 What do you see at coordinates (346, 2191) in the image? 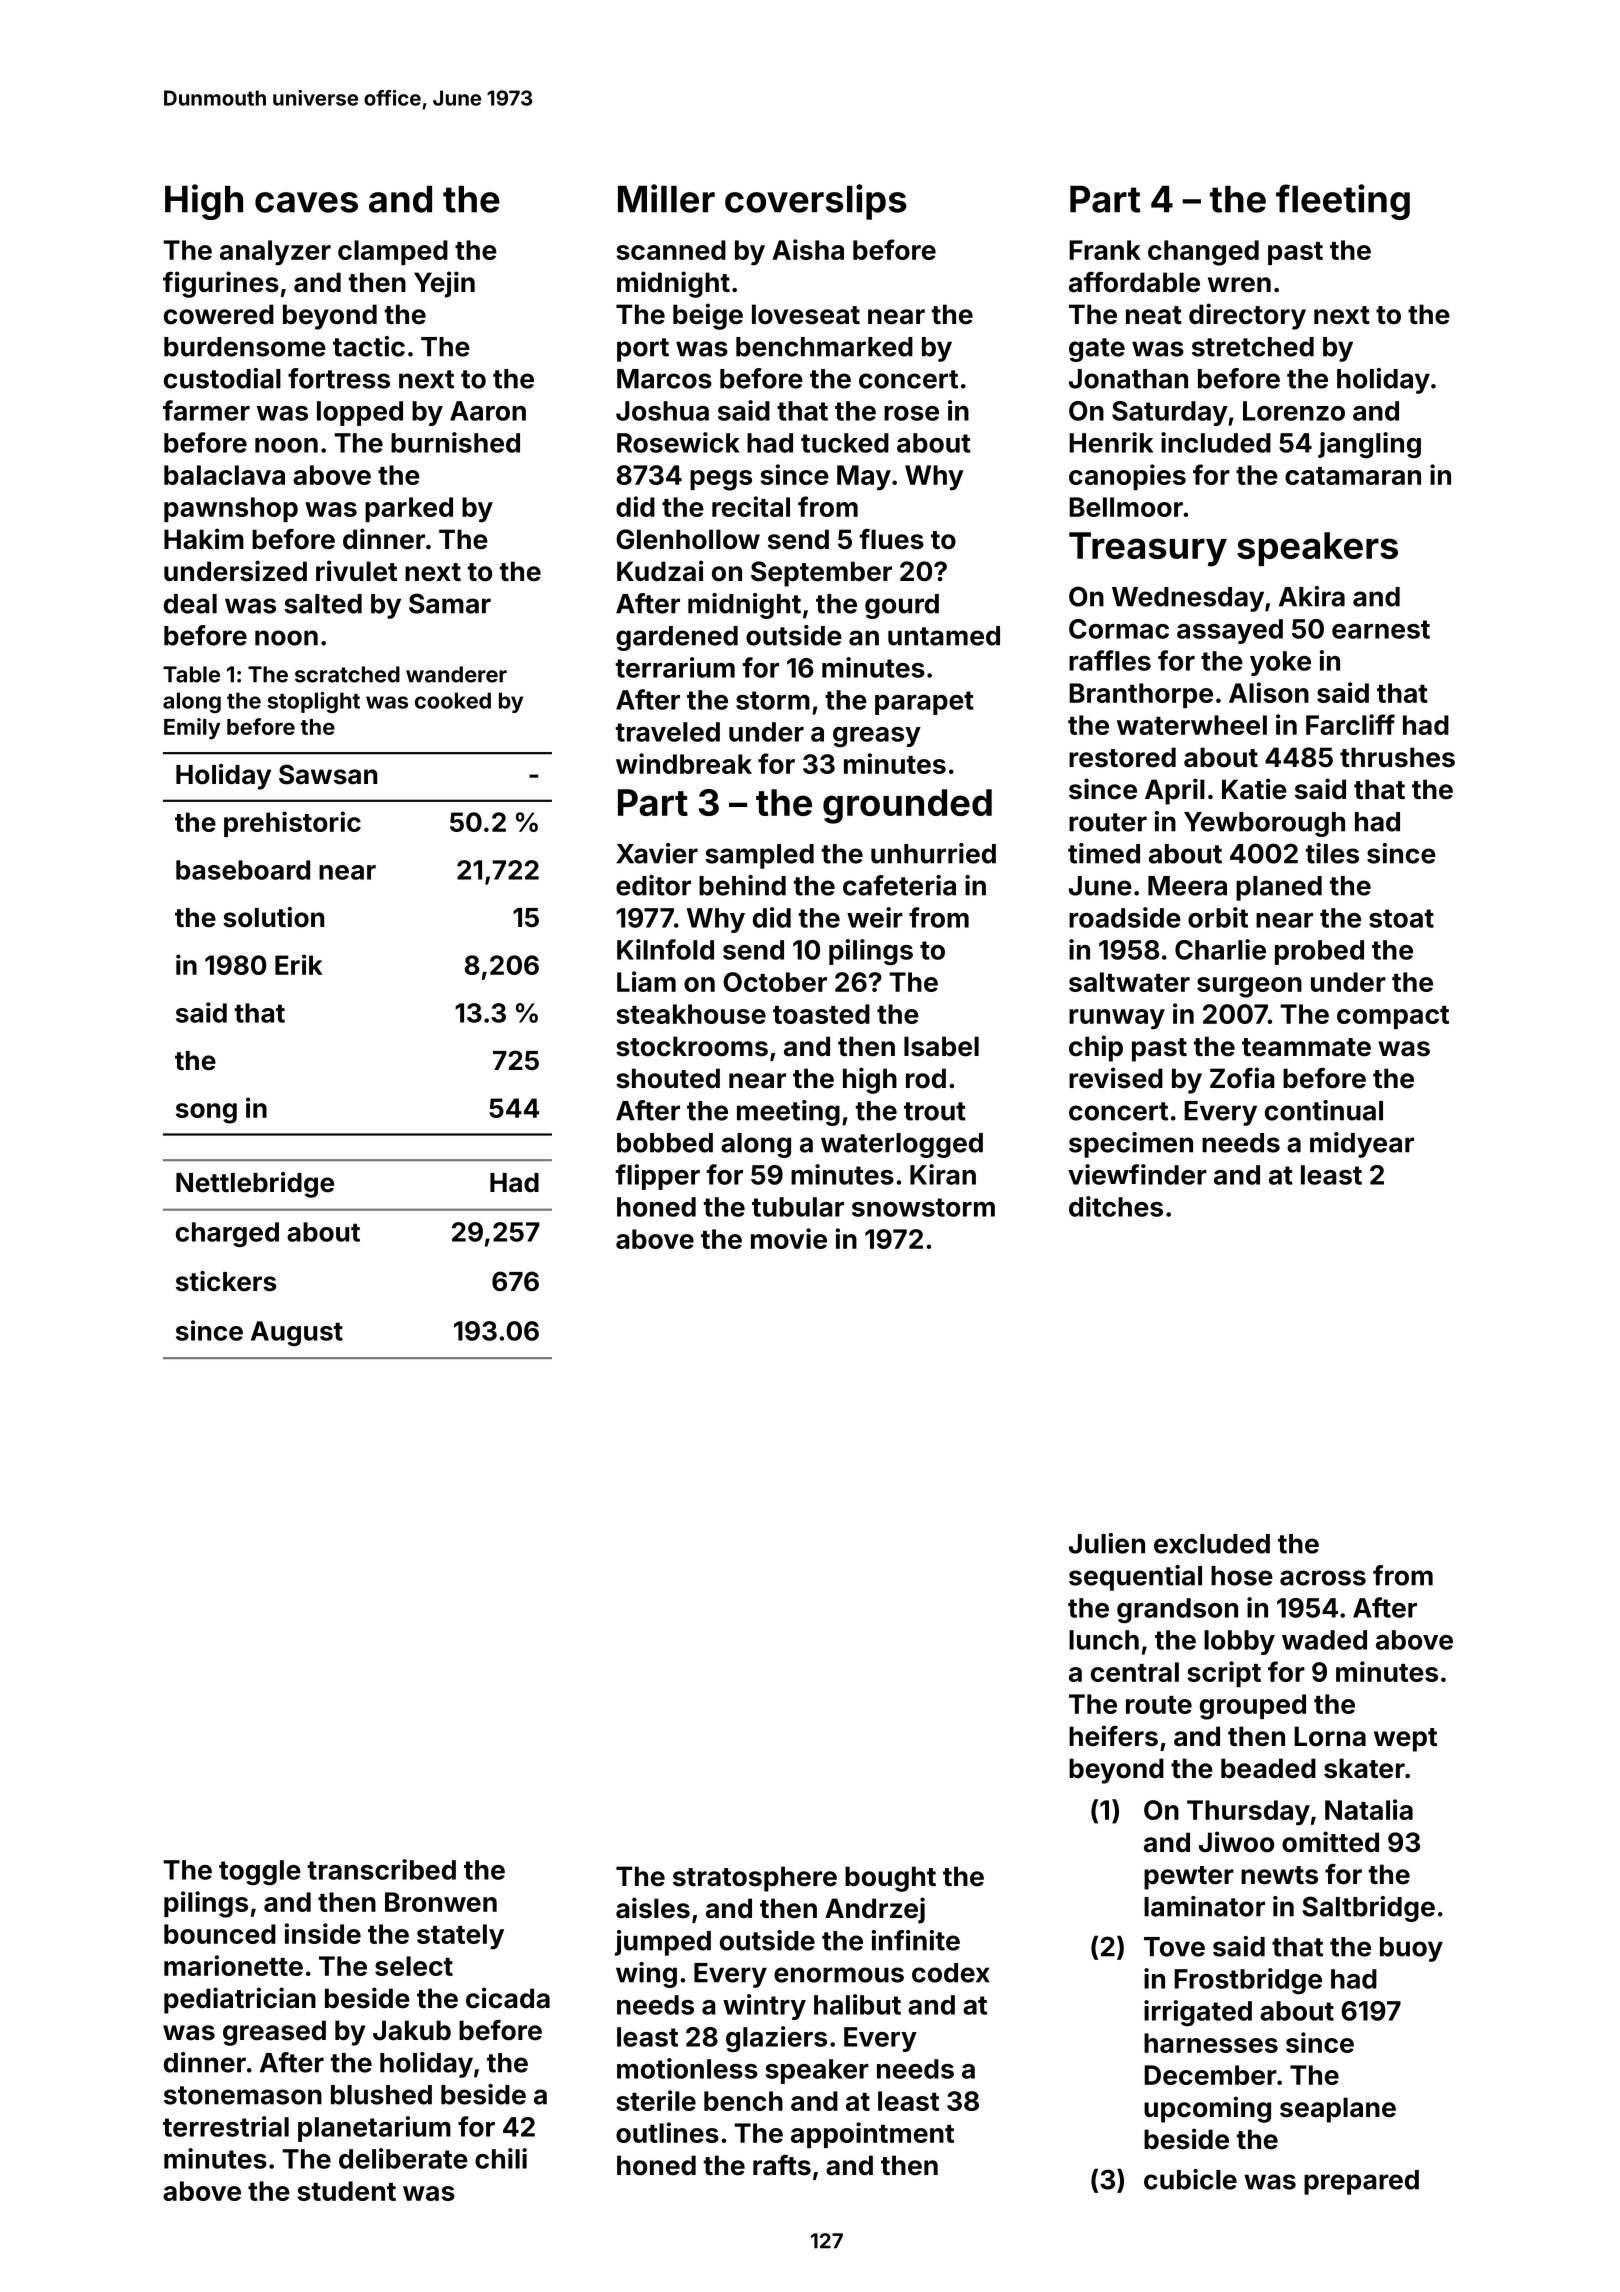
I see `student` at bounding box center [346, 2191].
